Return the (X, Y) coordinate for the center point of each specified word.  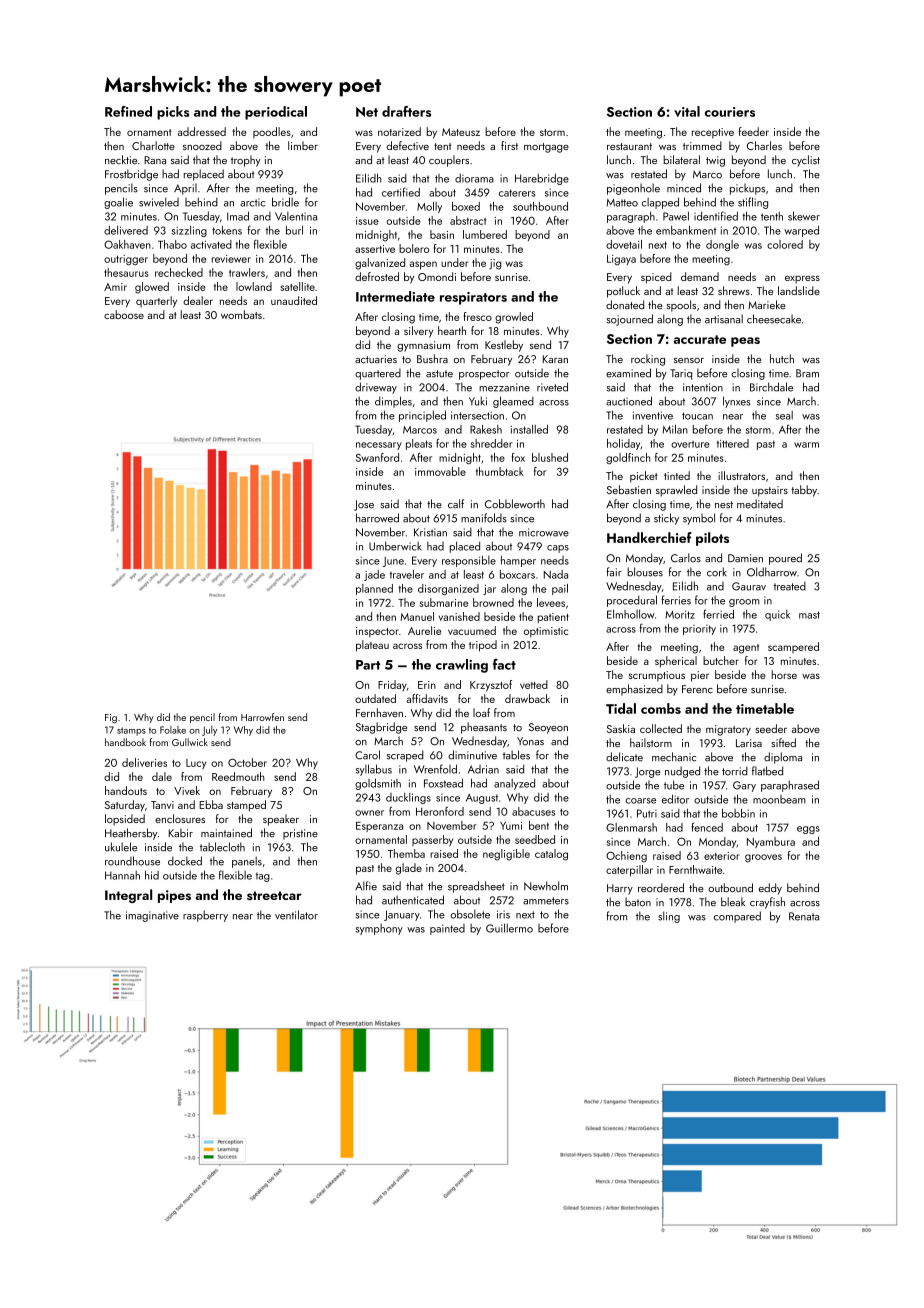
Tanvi (162, 805)
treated (789, 586)
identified (716, 216)
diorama (474, 178)
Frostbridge (131, 175)
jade (374, 575)
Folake (173, 730)
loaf (481, 712)
